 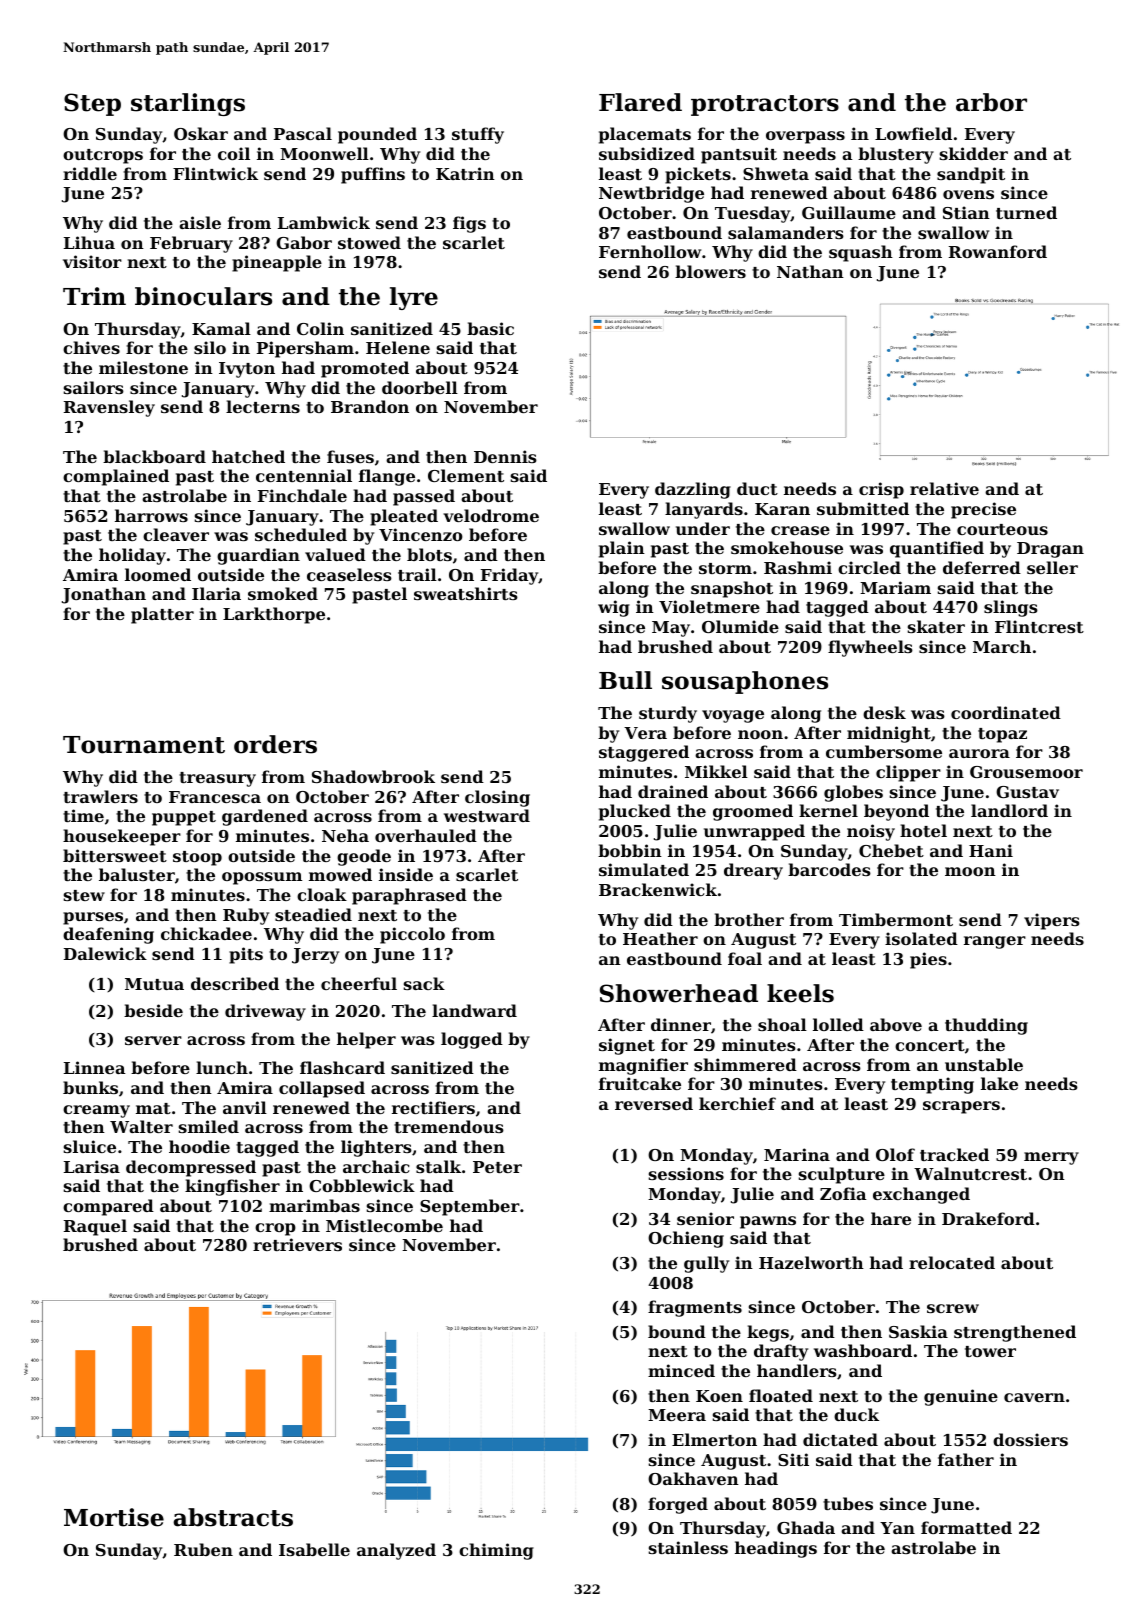 I want to click on anvil, so click(x=245, y=1107).
